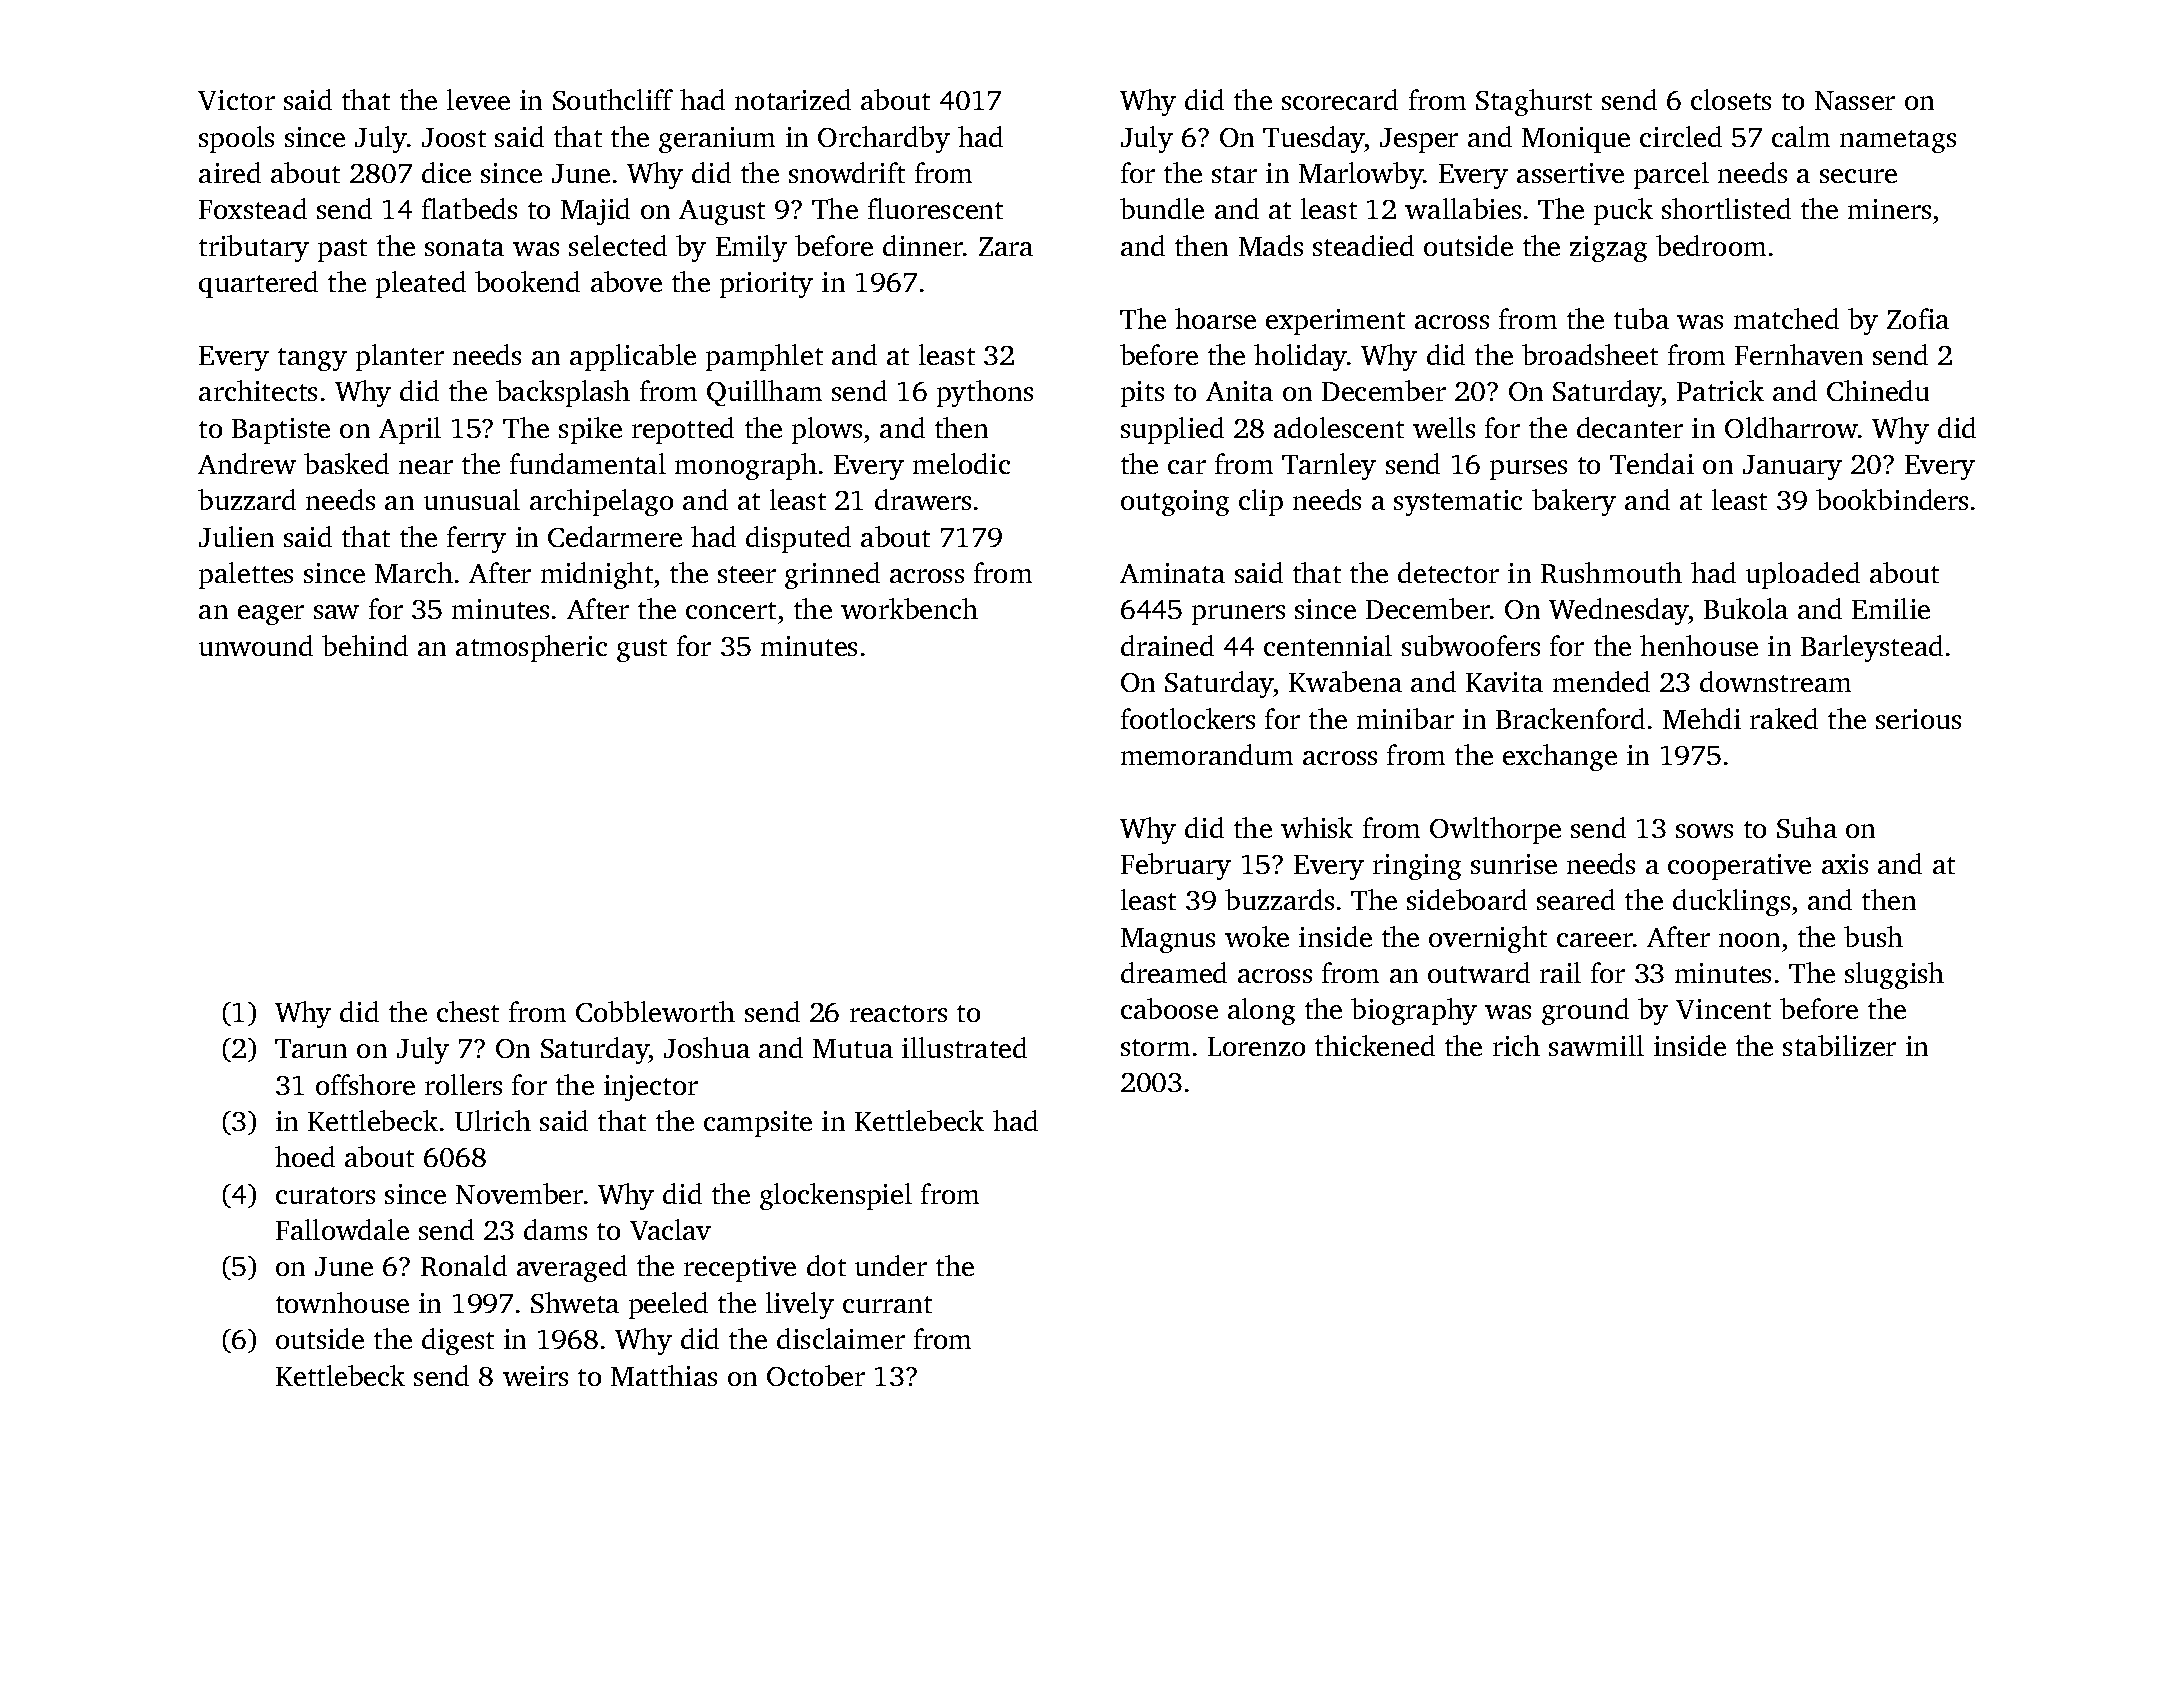 This document has height=1683, width=2178. What do you see at coordinates (1839, 1045) in the document?
I see `stabilizer` at bounding box center [1839, 1045].
